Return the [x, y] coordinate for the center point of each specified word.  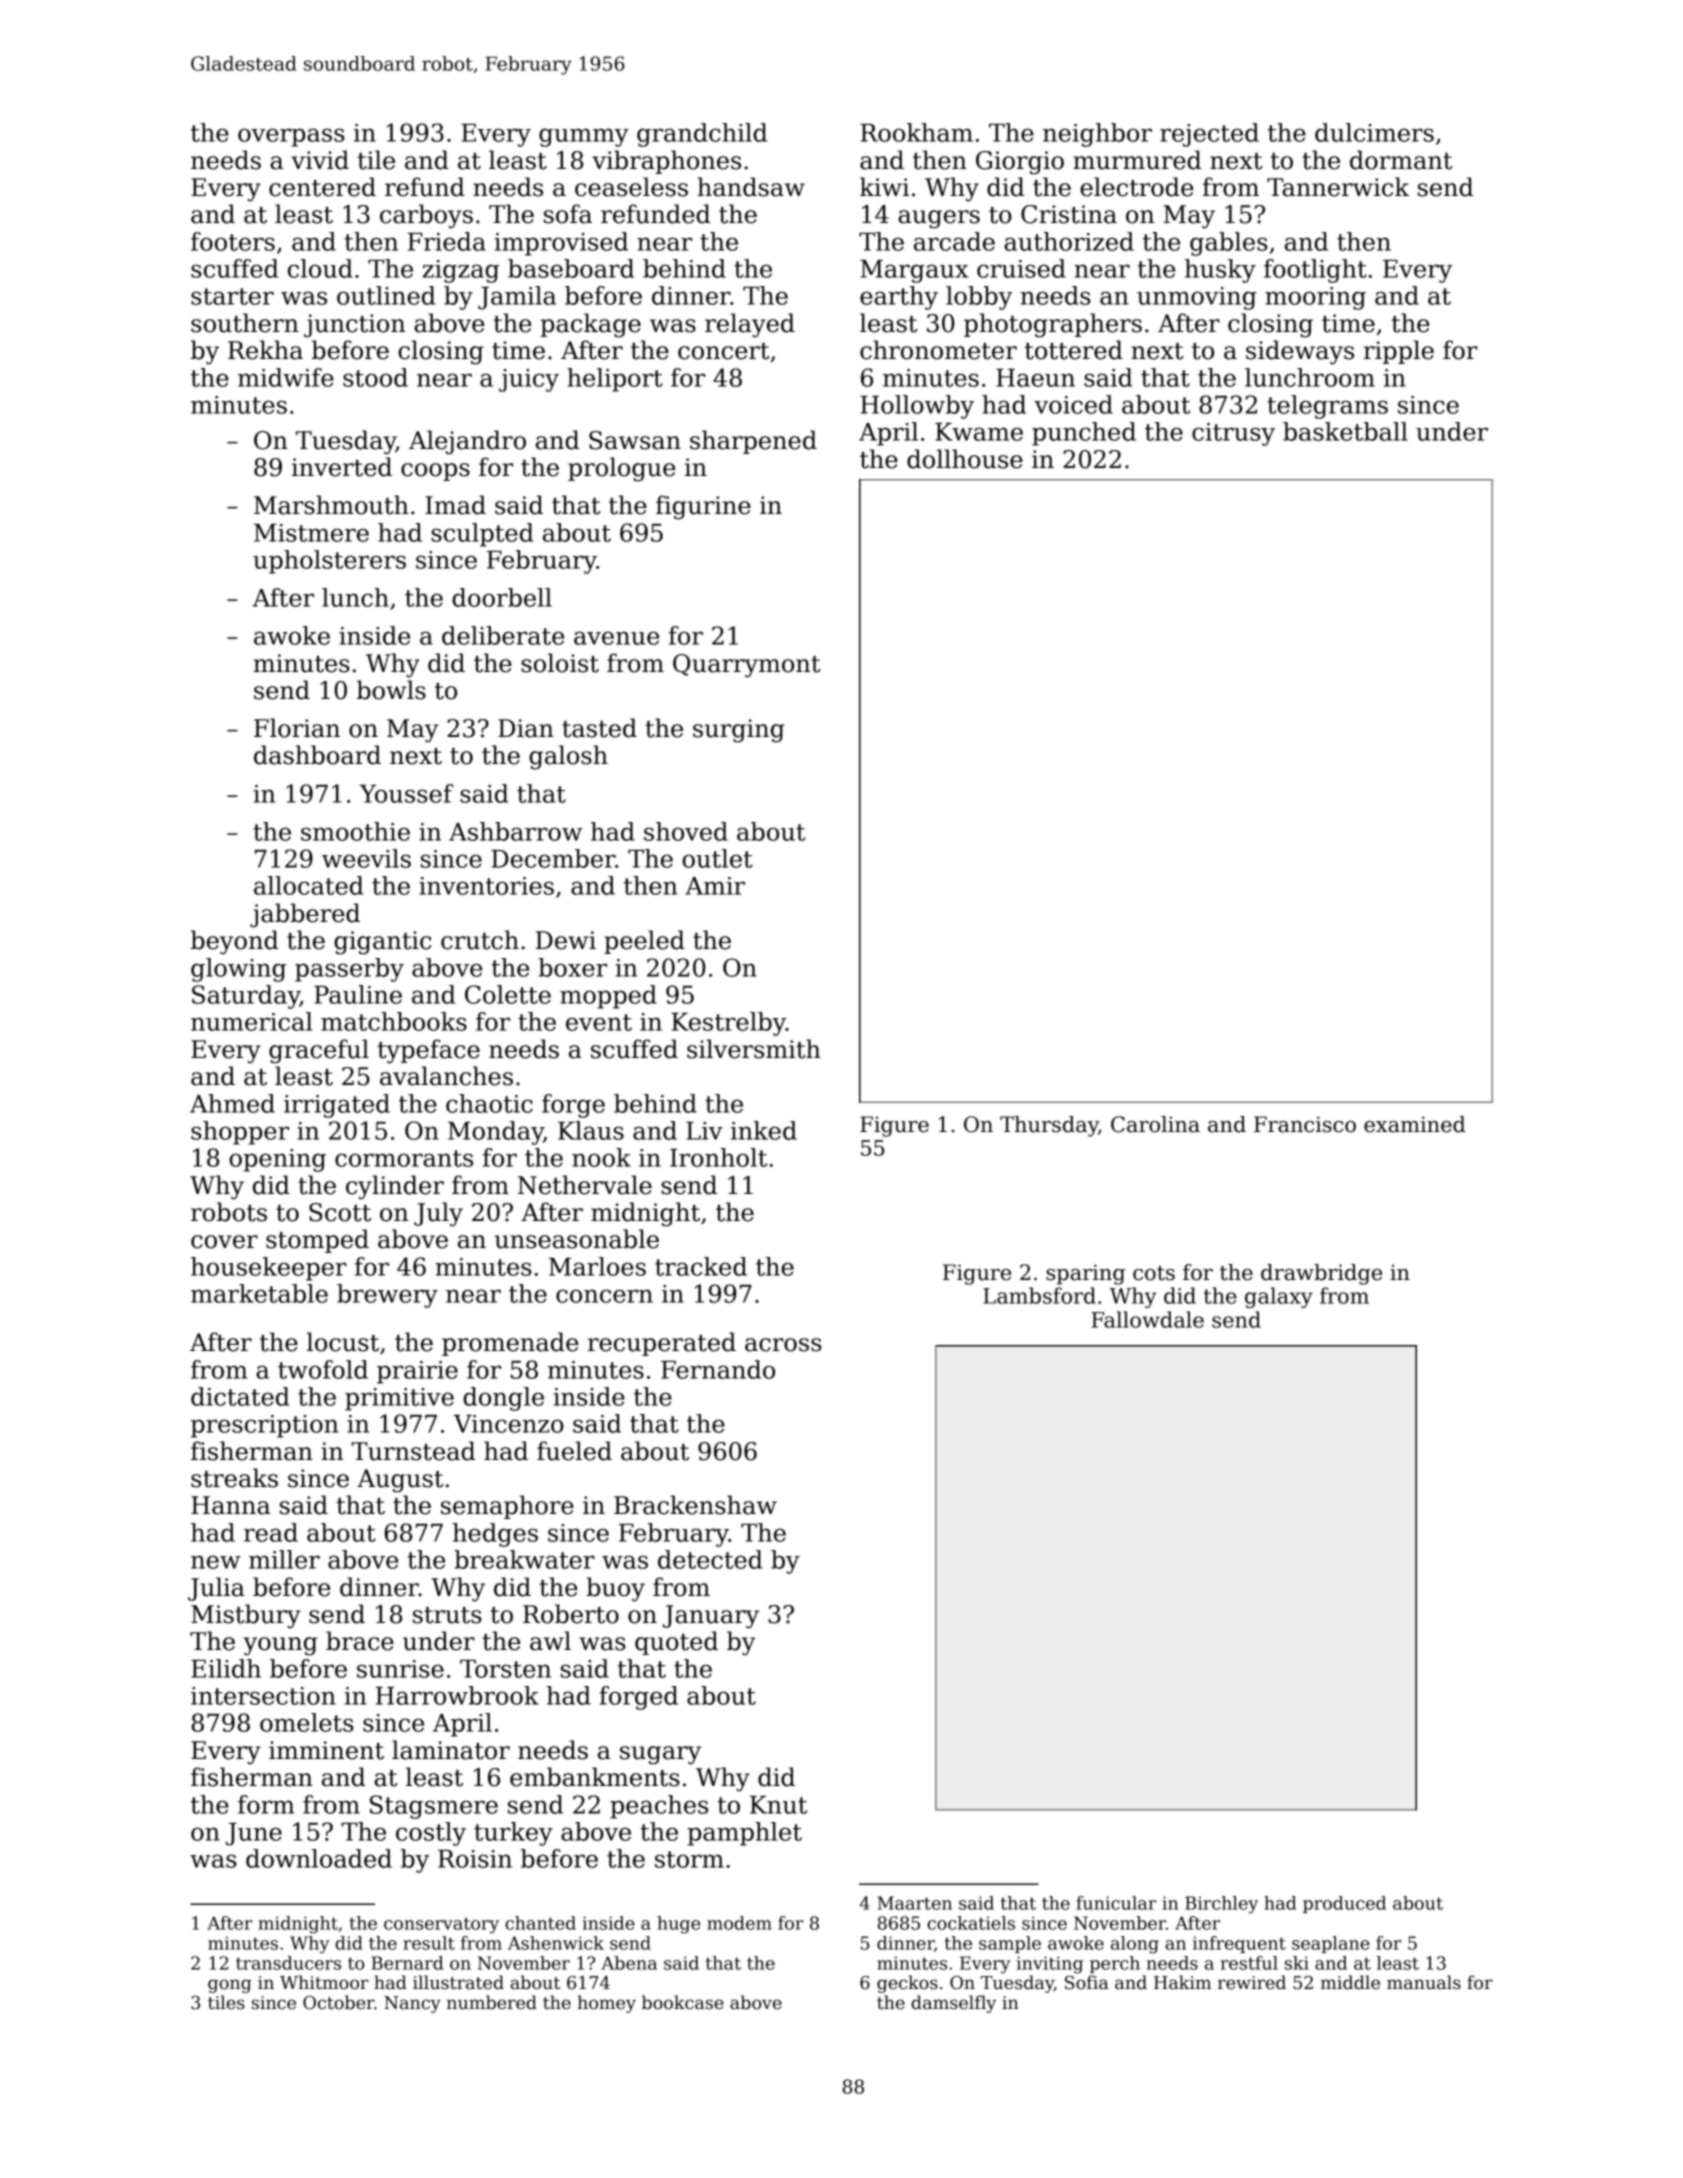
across [783, 1345]
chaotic [489, 1103]
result [429, 1943]
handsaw [751, 187]
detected [710, 1559]
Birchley [1221, 1905]
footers [233, 241]
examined [1415, 1124]
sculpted [482, 535]
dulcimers [1374, 132]
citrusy [1233, 434]
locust [343, 1342]
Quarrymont [747, 666]
